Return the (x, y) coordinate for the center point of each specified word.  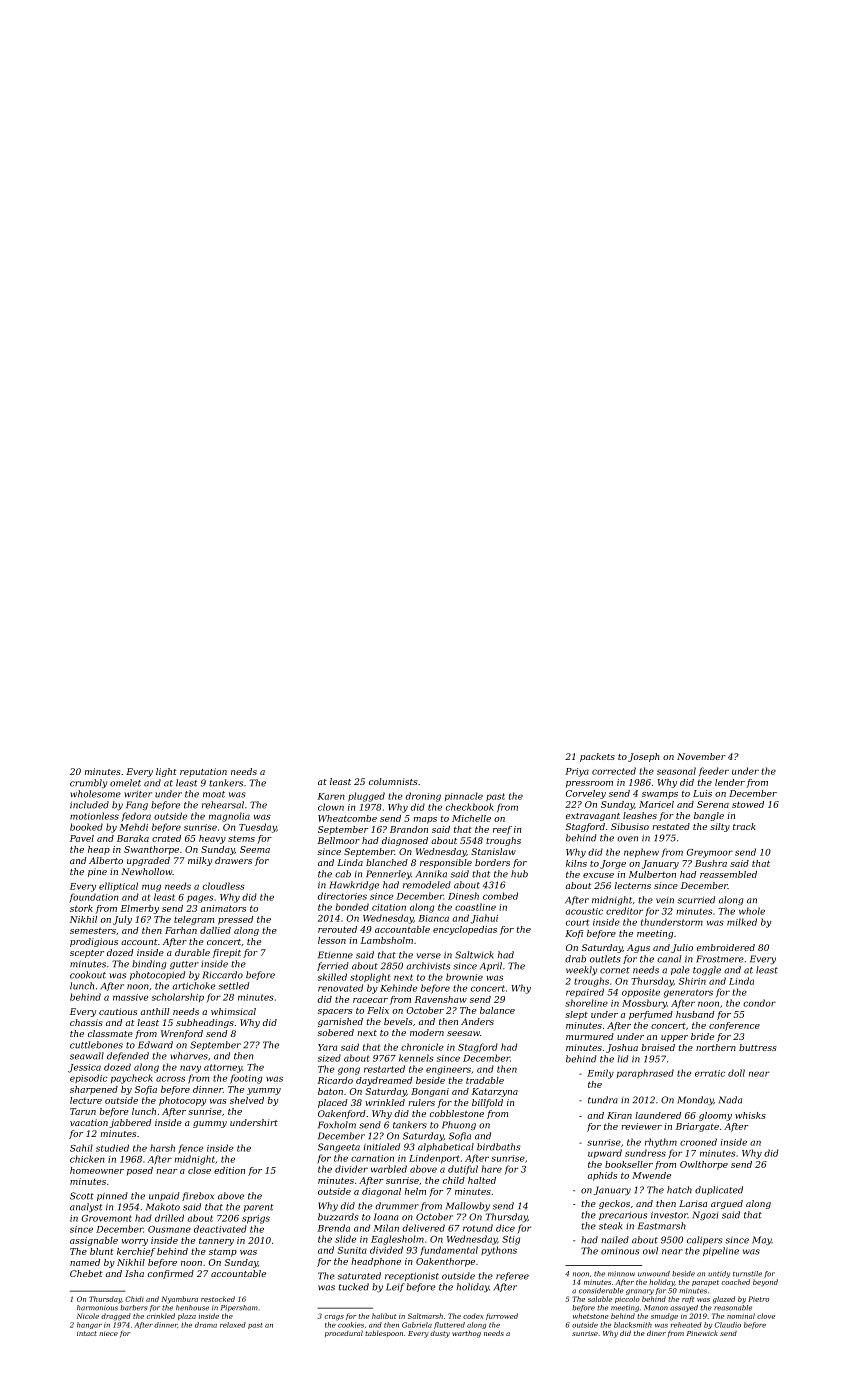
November (701, 756)
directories (342, 896)
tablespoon (384, 1333)
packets (597, 757)
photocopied (157, 975)
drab (575, 959)
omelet (125, 783)
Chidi (134, 1299)
